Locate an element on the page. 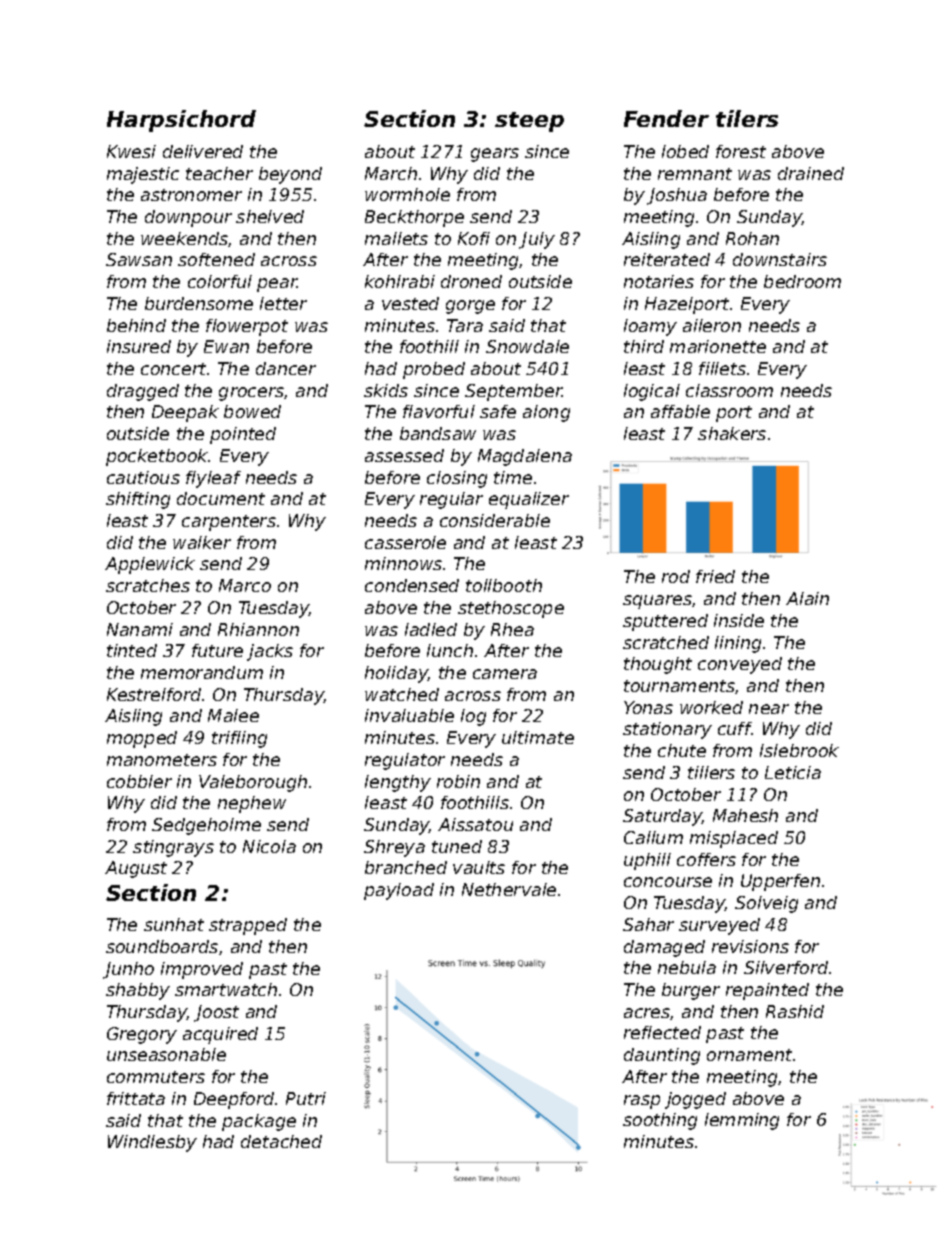  Callum is located at coordinates (653, 837).
